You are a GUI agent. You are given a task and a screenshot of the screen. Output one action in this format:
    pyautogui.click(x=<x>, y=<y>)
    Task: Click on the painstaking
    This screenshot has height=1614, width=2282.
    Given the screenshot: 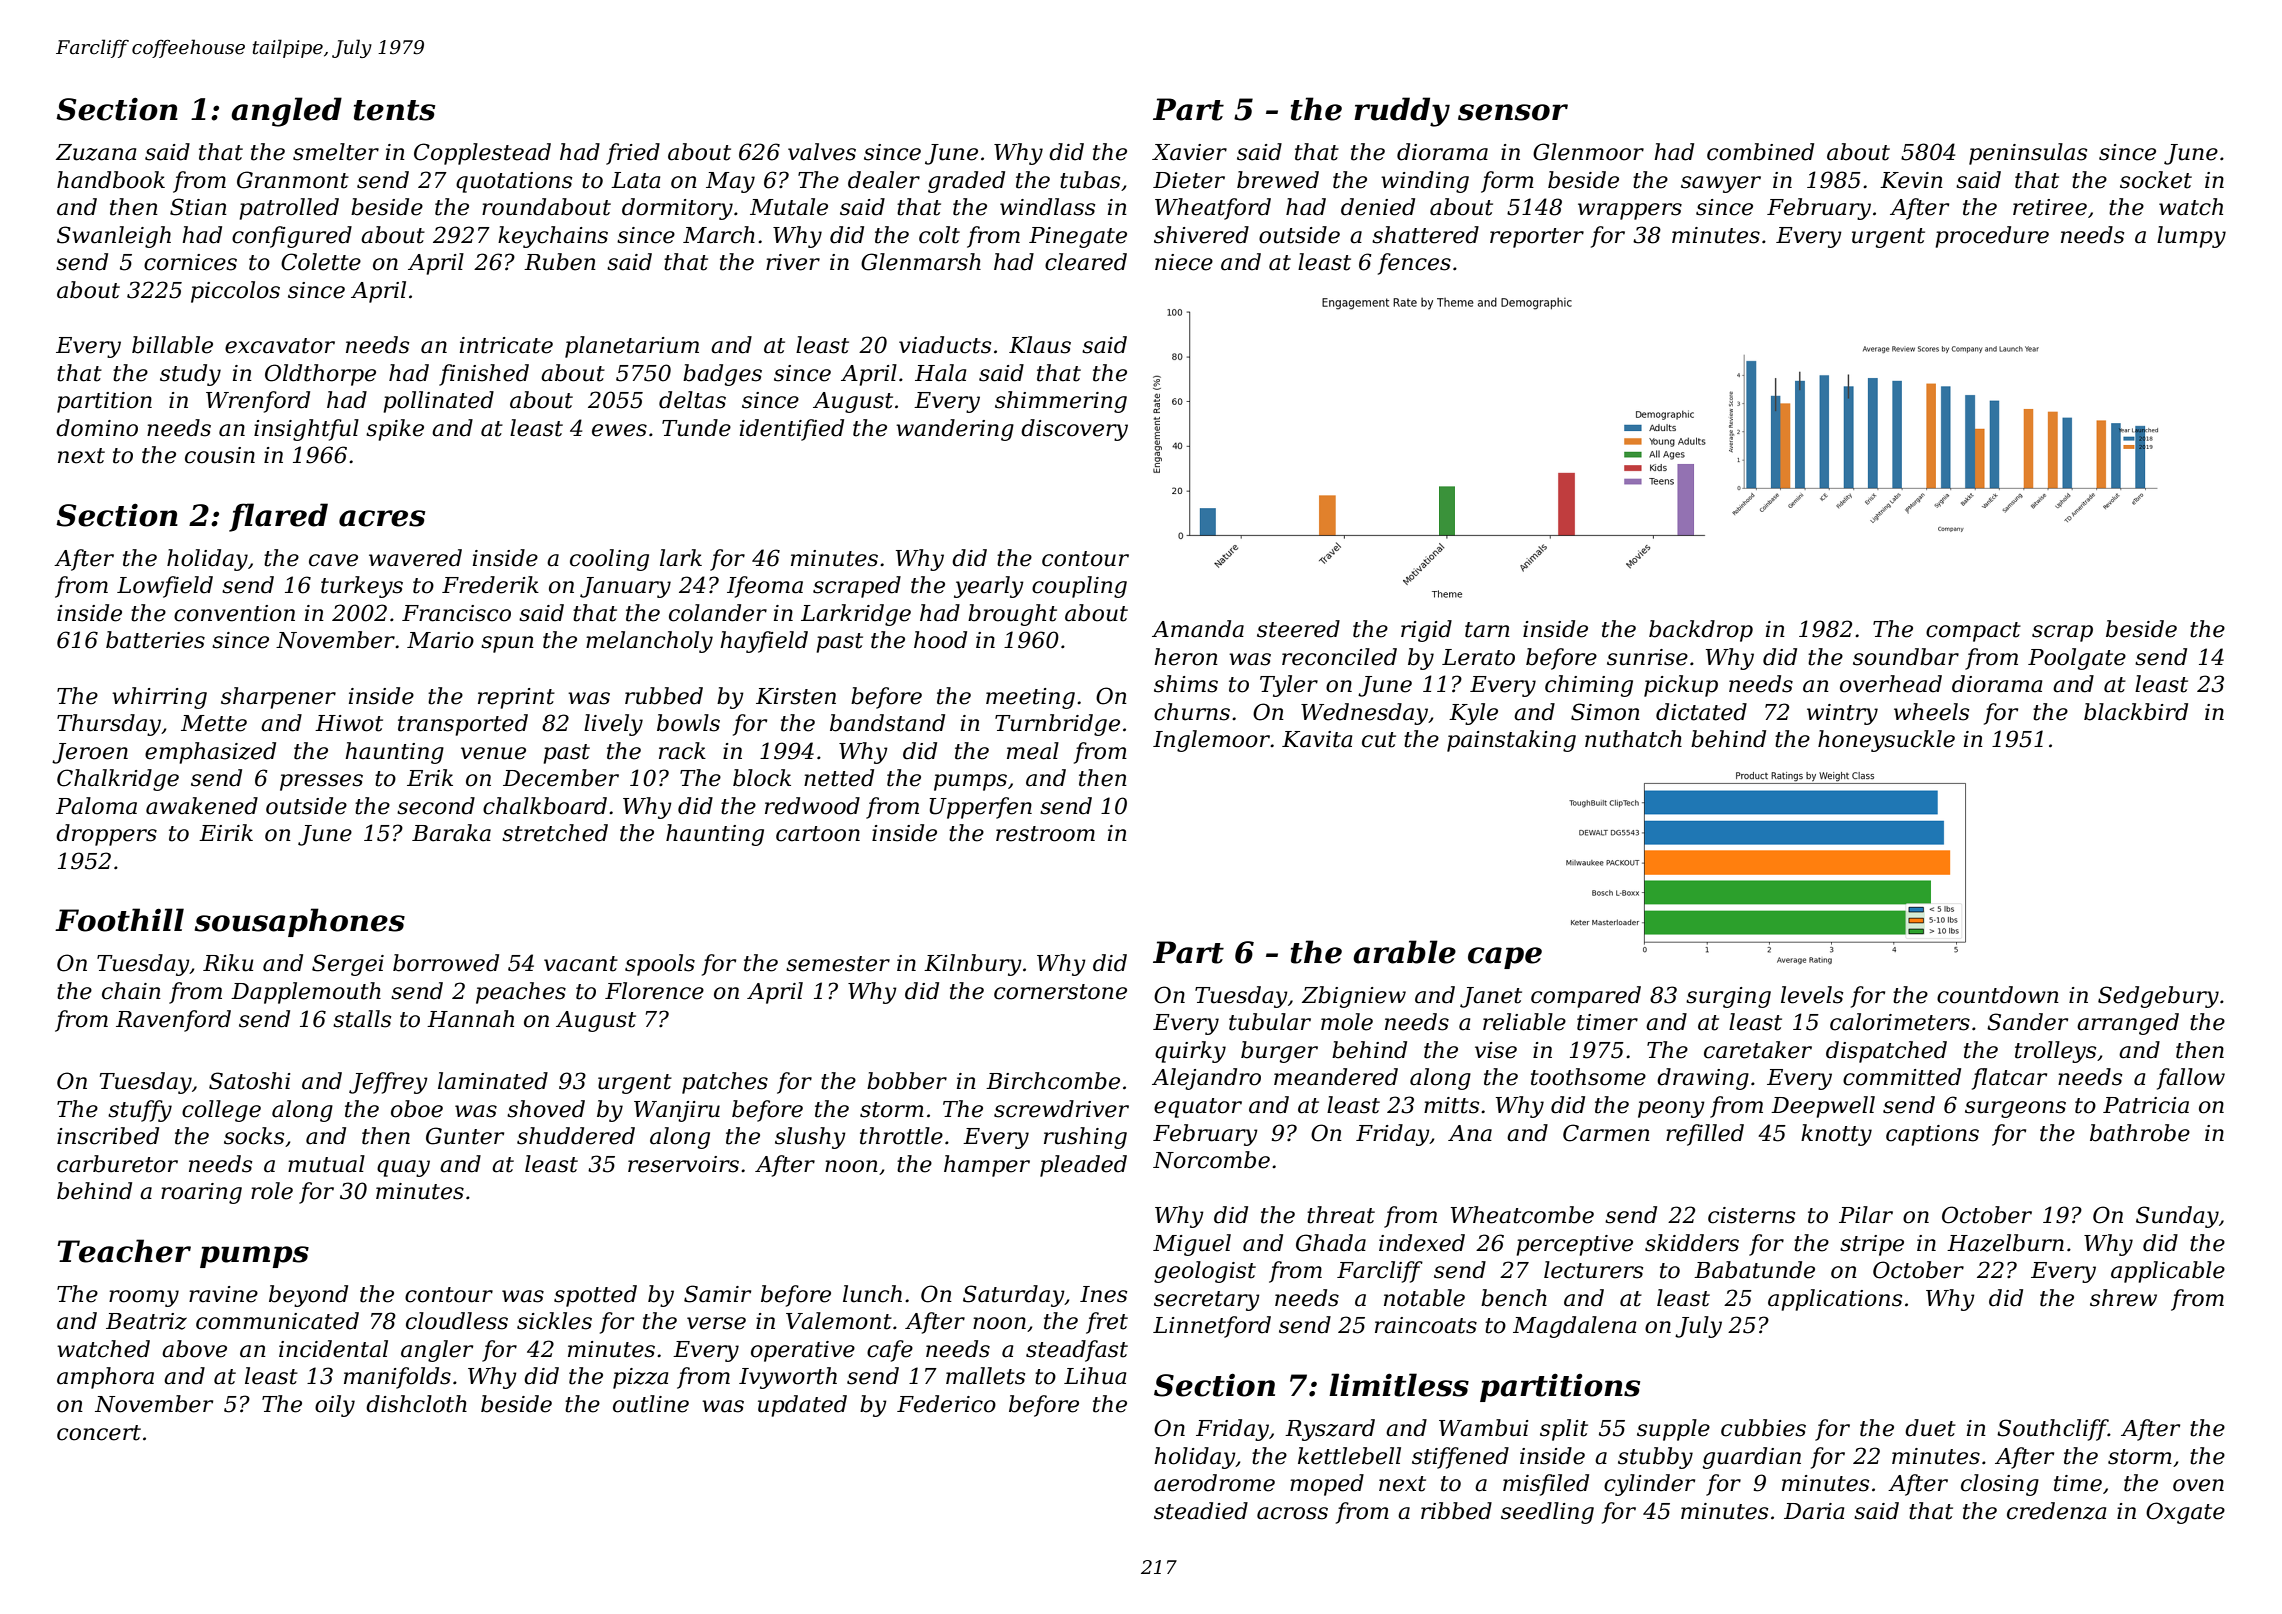 What is the action you would take?
    pyautogui.click(x=1511, y=741)
